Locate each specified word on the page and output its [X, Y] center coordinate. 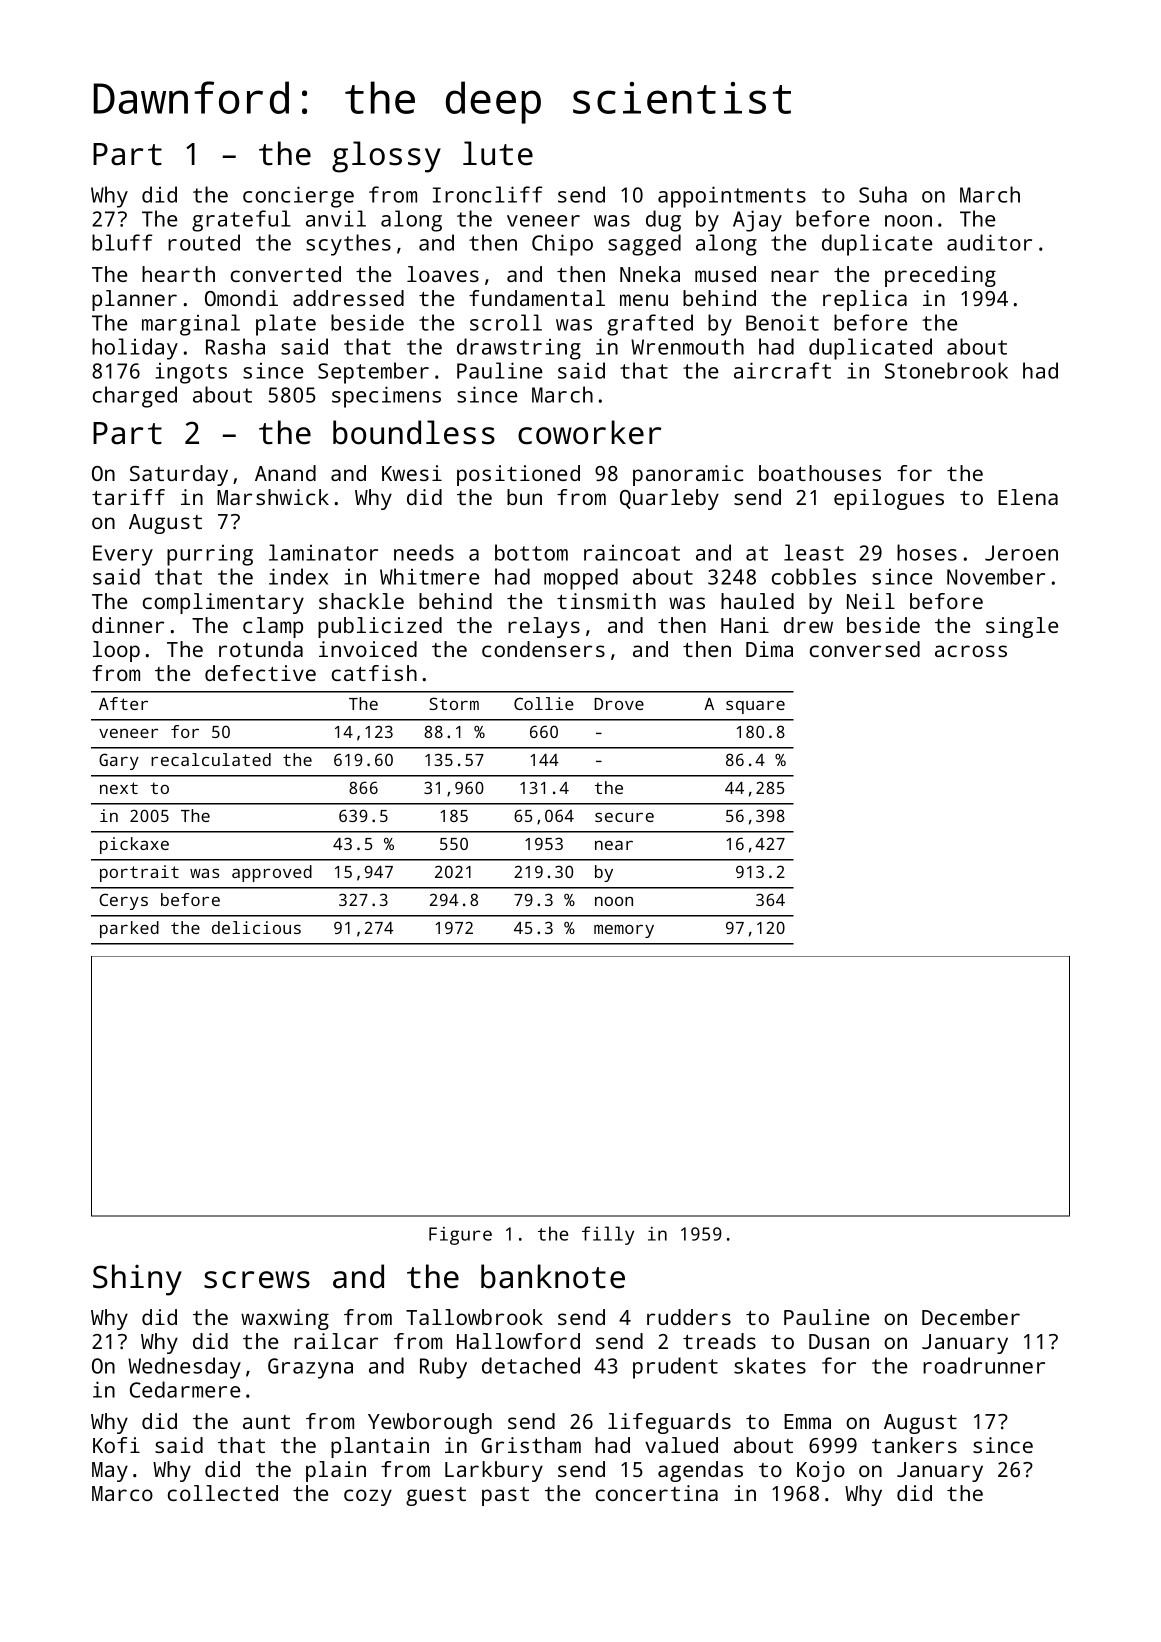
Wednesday [184, 1368]
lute [498, 153]
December [971, 1317]
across [971, 651]
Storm [454, 703]
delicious [256, 927]
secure [624, 817]
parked [129, 929]
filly [608, 1235]
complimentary [223, 603]
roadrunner [984, 1365]
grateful [241, 221]
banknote [553, 1276]
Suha [883, 194]
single [1022, 627]
